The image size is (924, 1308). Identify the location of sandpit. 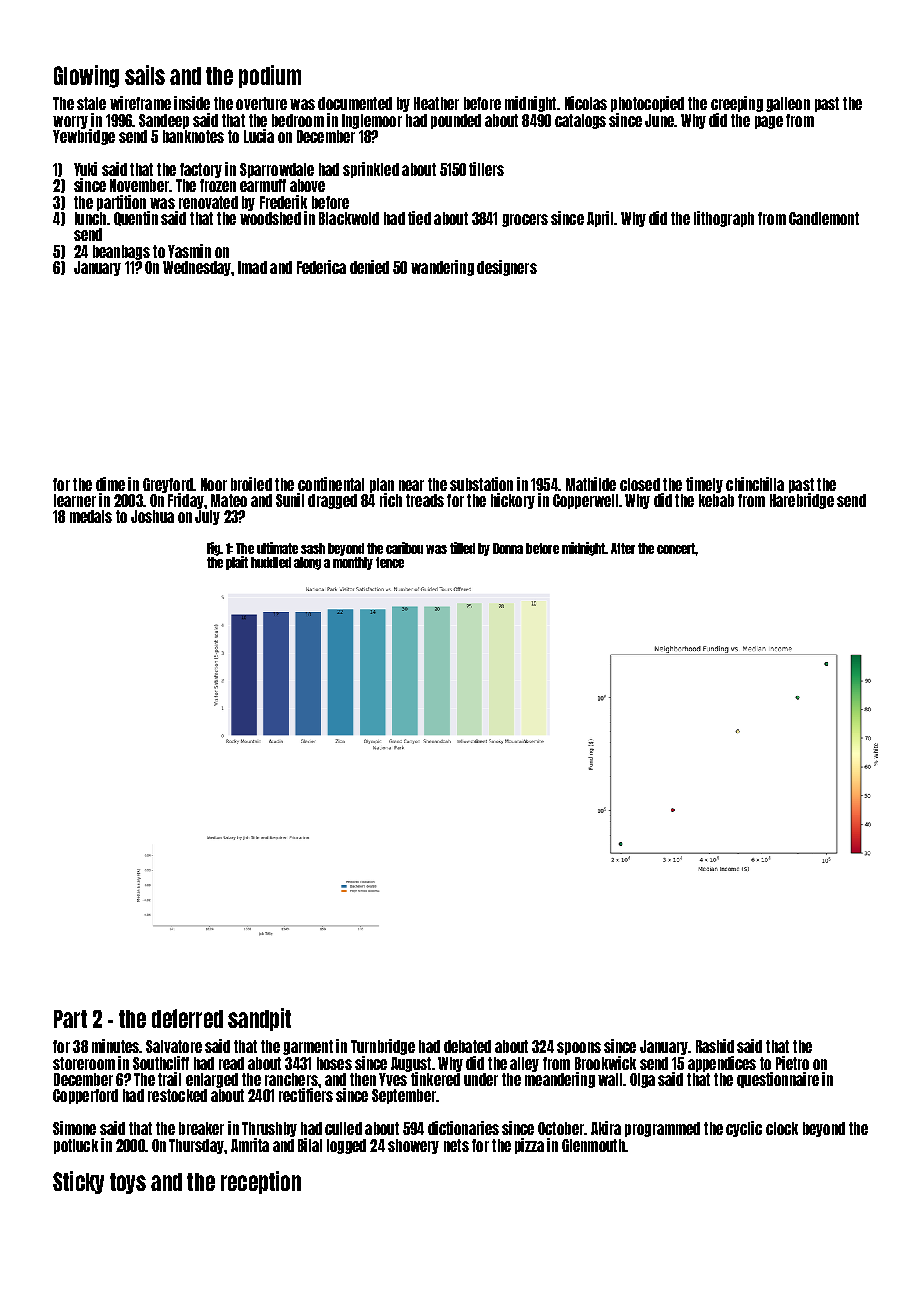
(259, 1019).
